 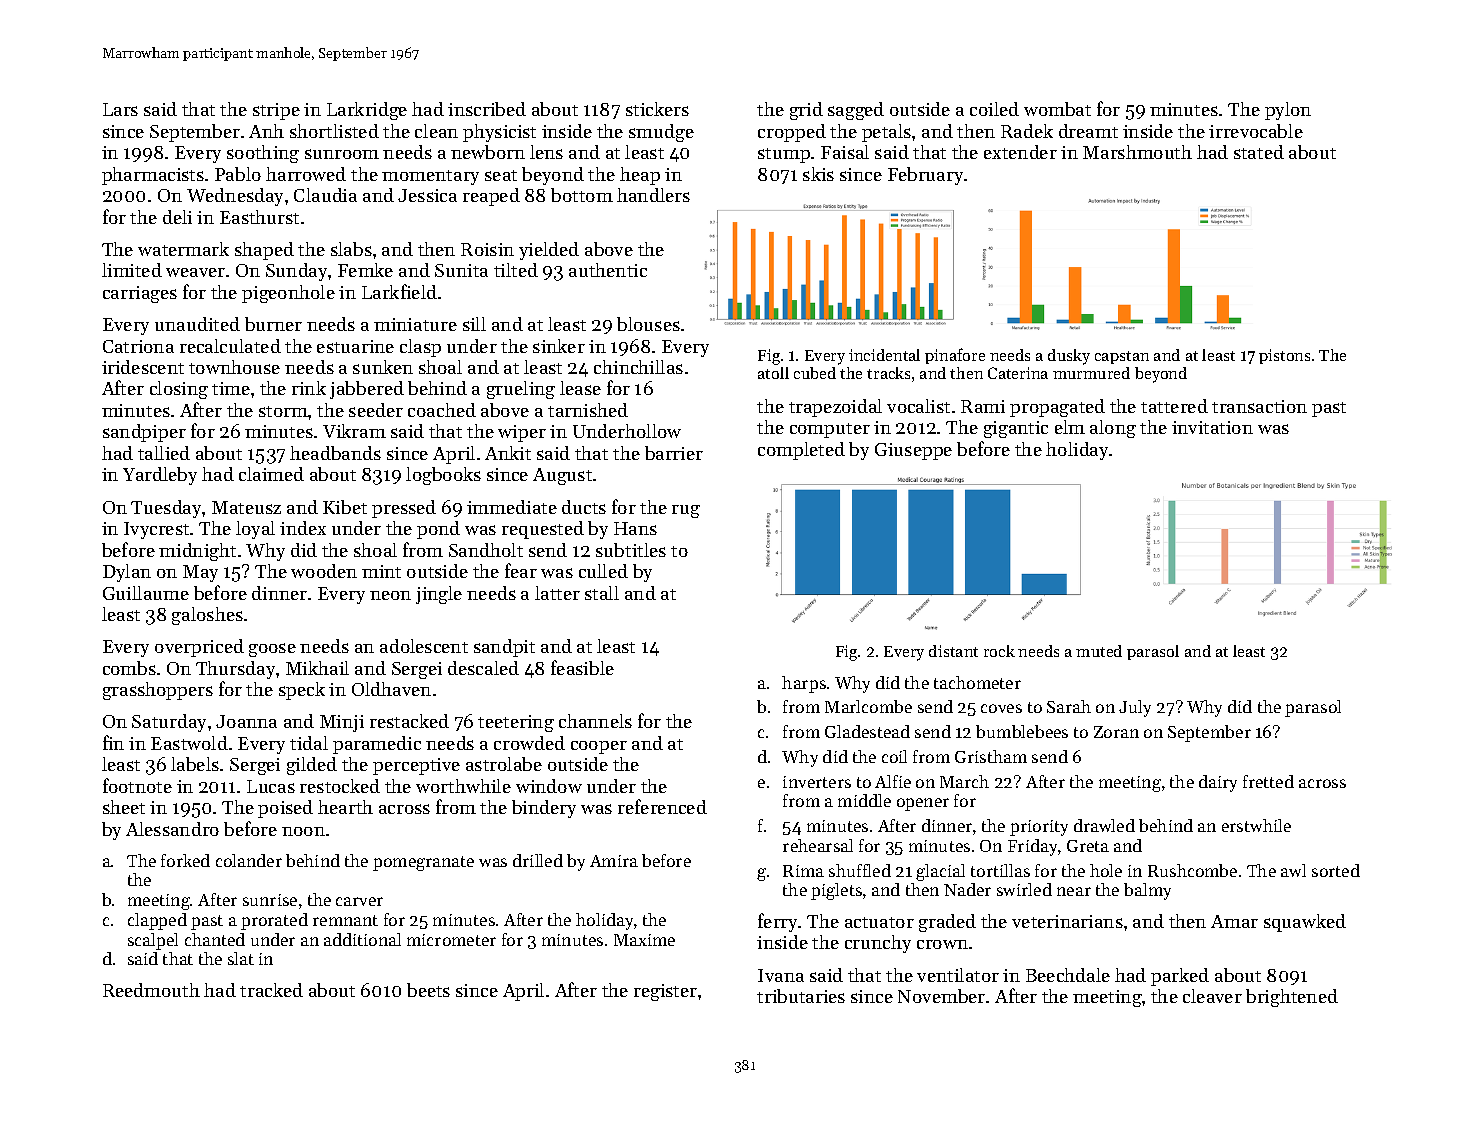 What do you see at coordinates (302, 691) in the screenshot?
I see `speck` at bounding box center [302, 691].
